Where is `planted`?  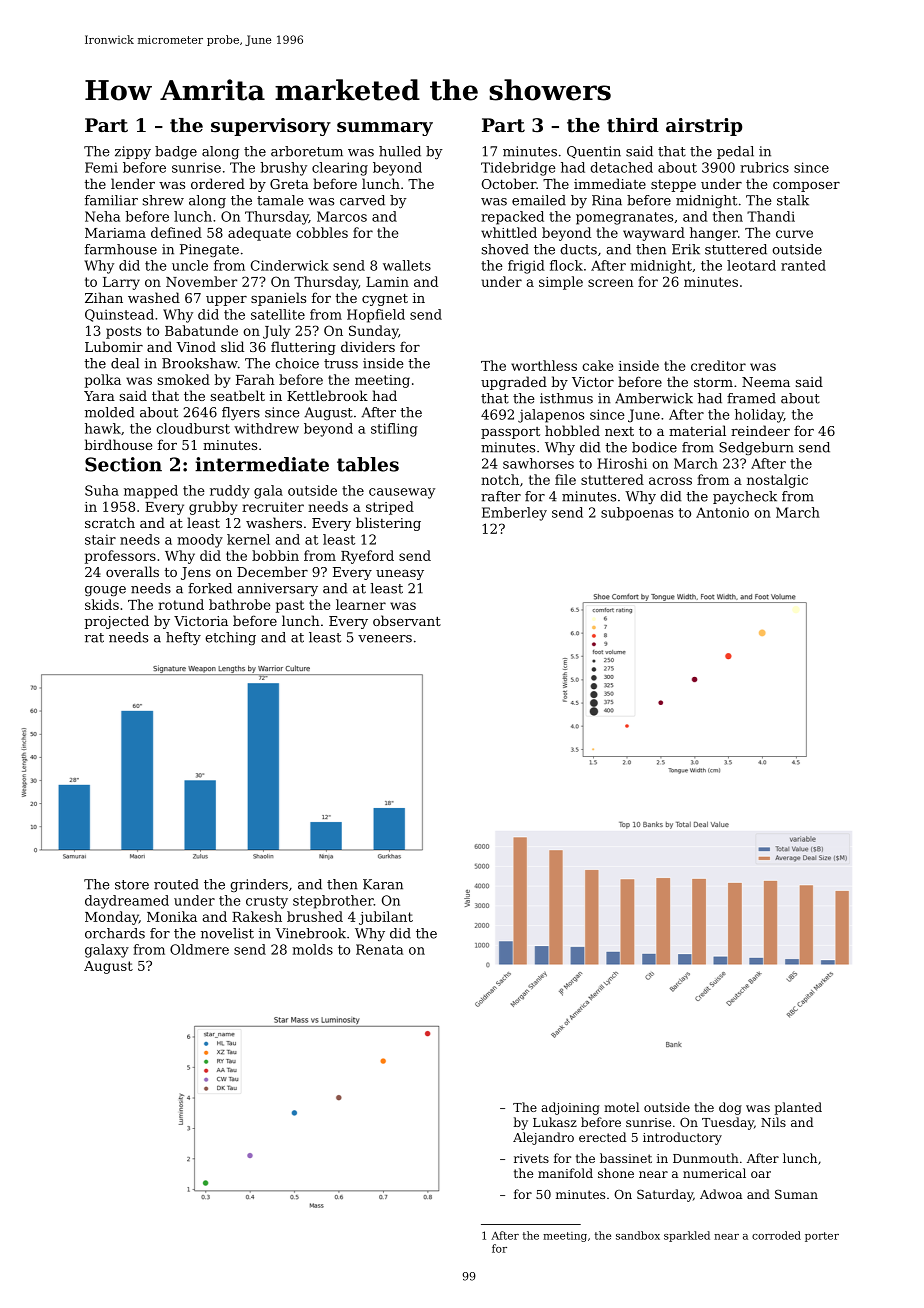 planted is located at coordinates (798, 1108).
